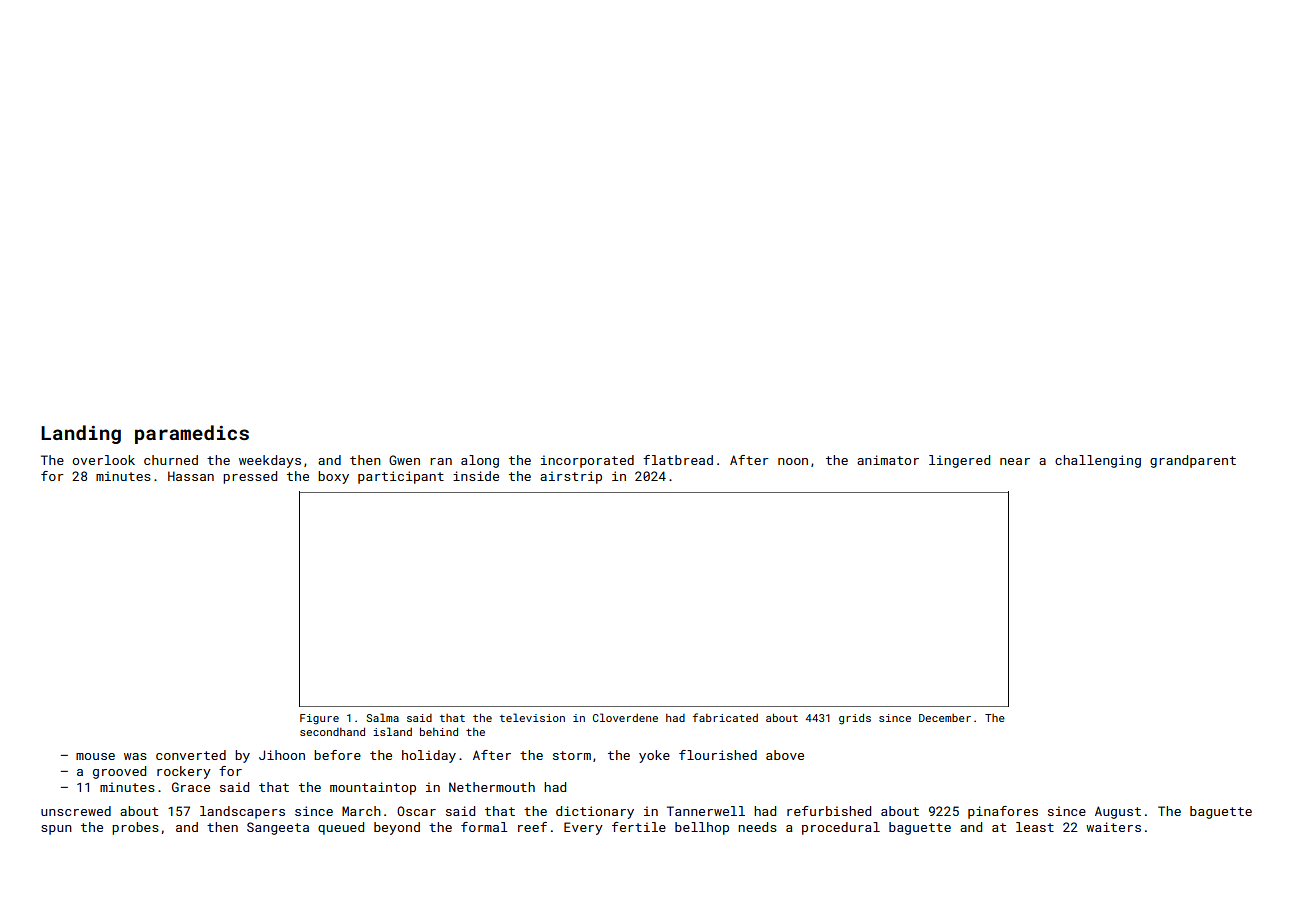 This image has width=1308, height=924. Describe the element at coordinates (401, 477) in the image. I see `participant` at that location.
